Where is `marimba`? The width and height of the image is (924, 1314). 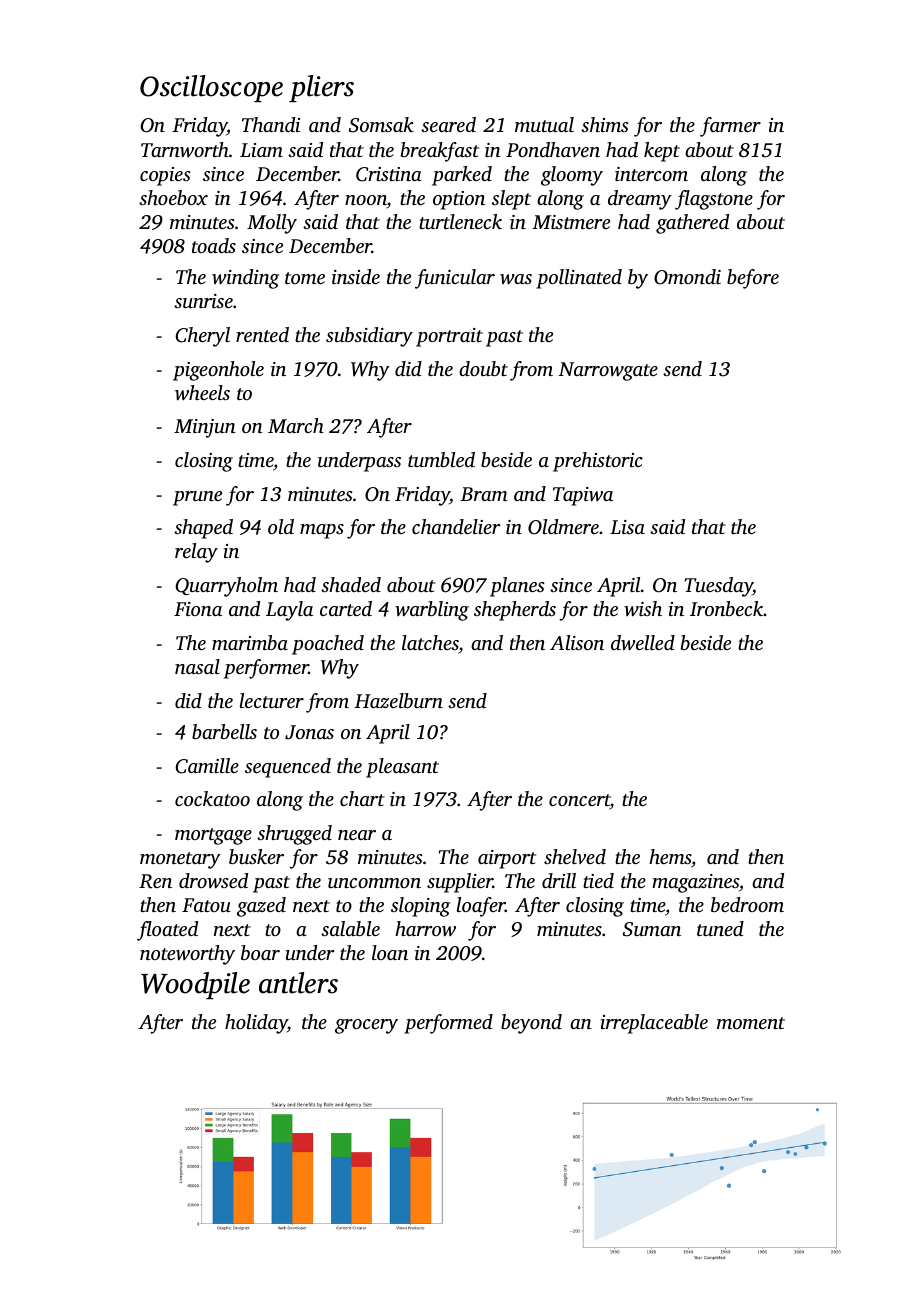 marimba is located at coordinates (250, 642).
